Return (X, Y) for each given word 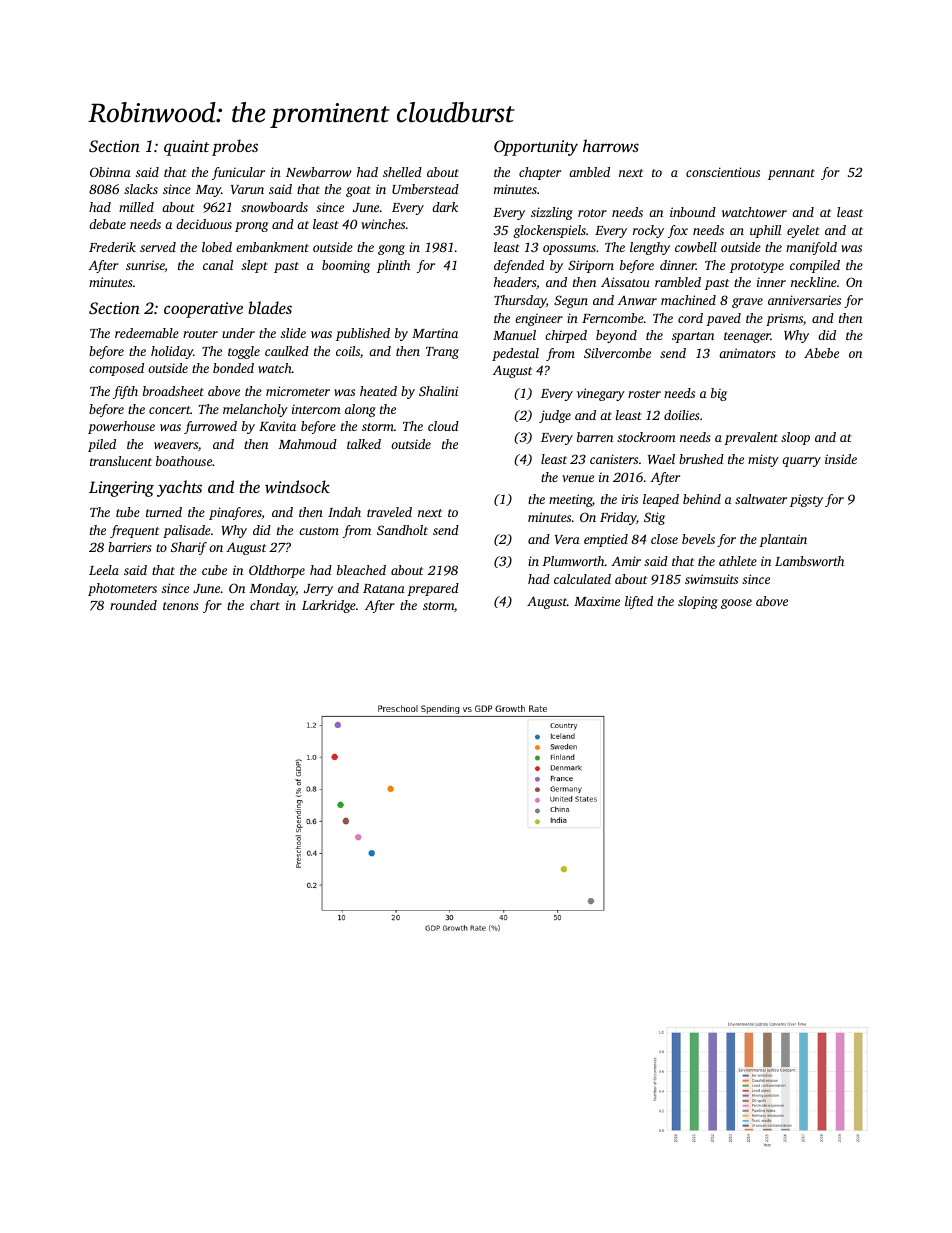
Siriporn (591, 266)
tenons (181, 606)
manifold (811, 248)
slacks (141, 189)
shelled (402, 172)
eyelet (803, 231)
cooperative (203, 310)
